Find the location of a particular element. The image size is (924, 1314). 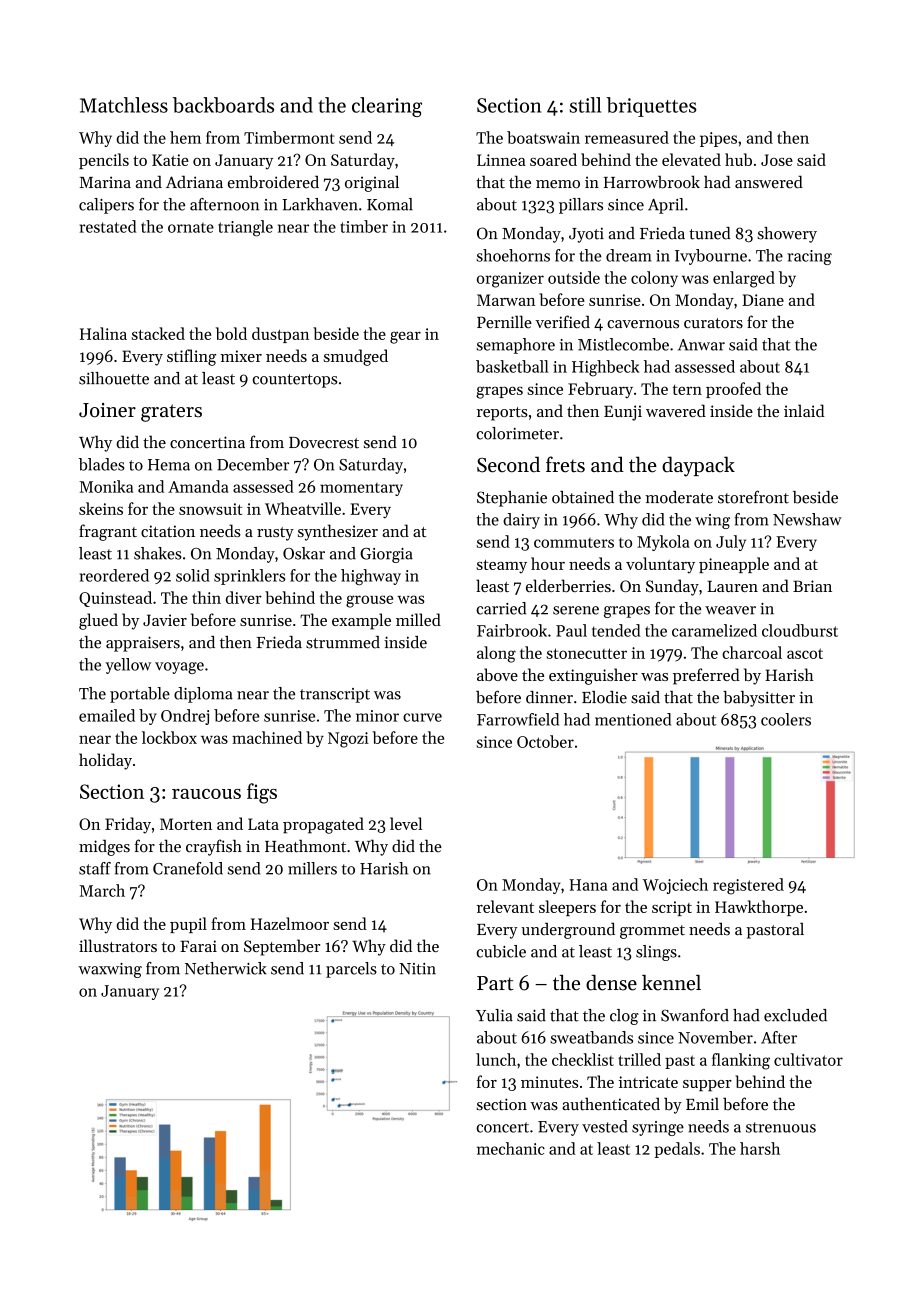

Emil is located at coordinates (702, 1103).
